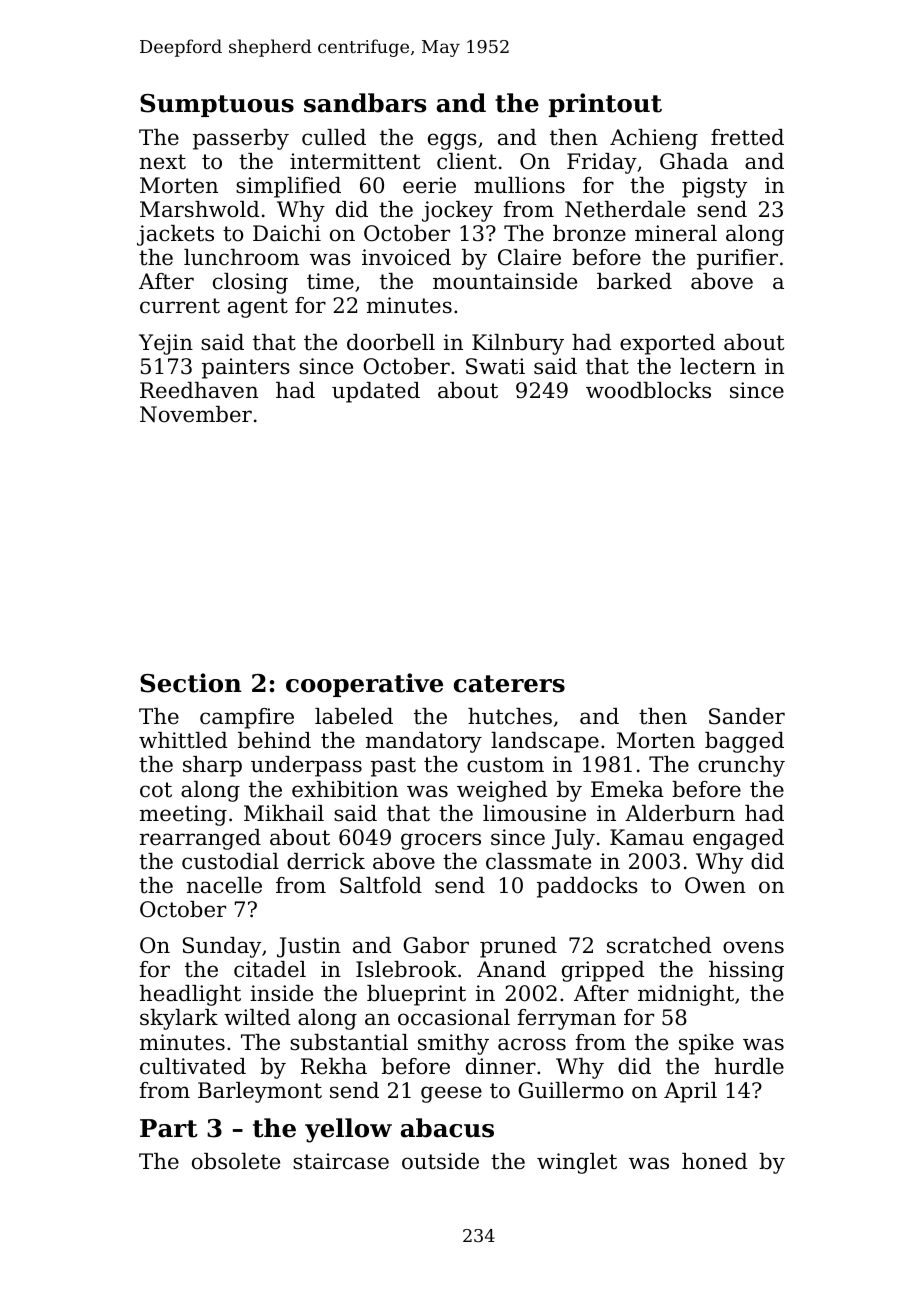  I want to click on Barleymont, so click(260, 1092).
